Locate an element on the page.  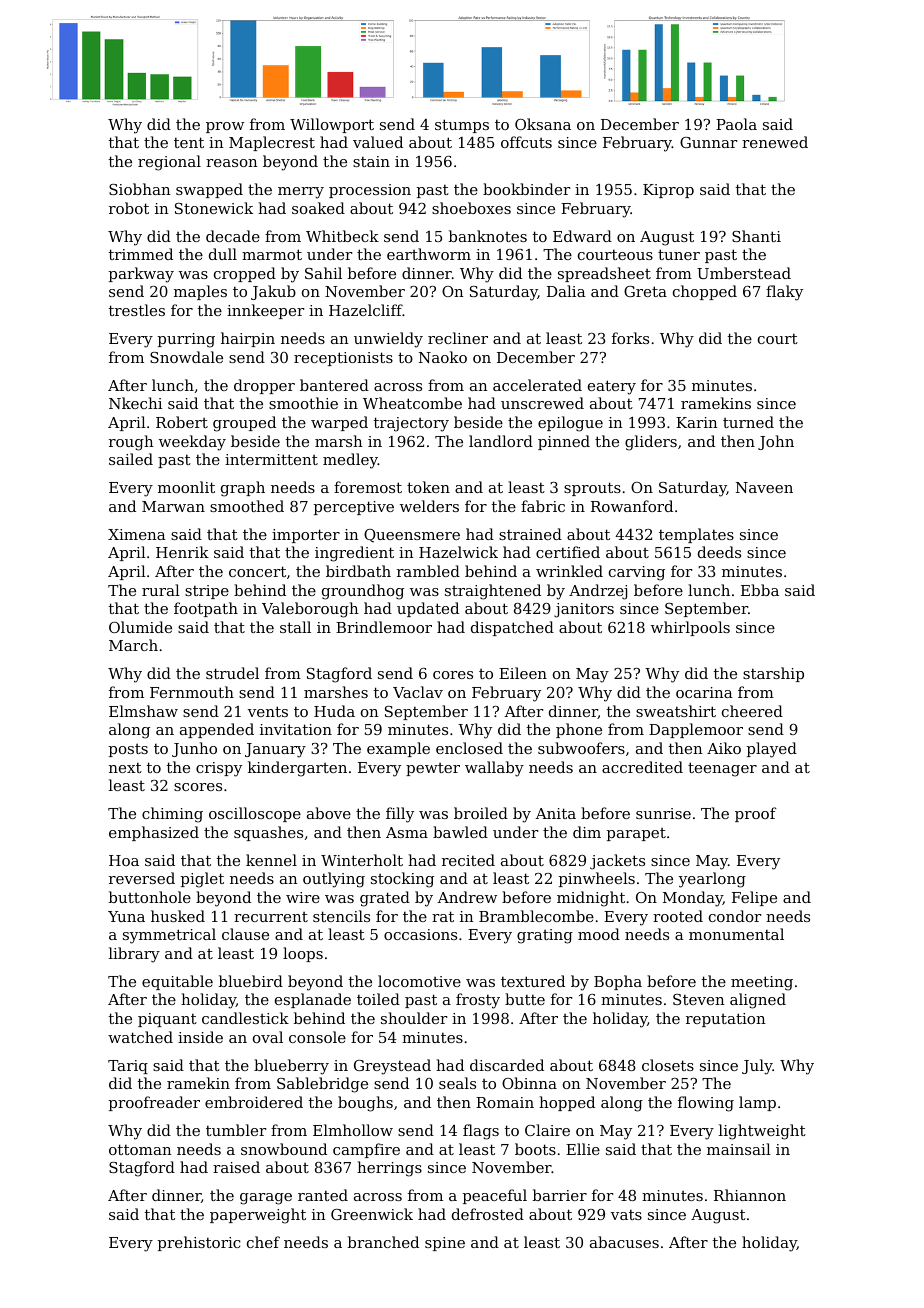
Hazelcliff is located at coordinates (366, 310).
